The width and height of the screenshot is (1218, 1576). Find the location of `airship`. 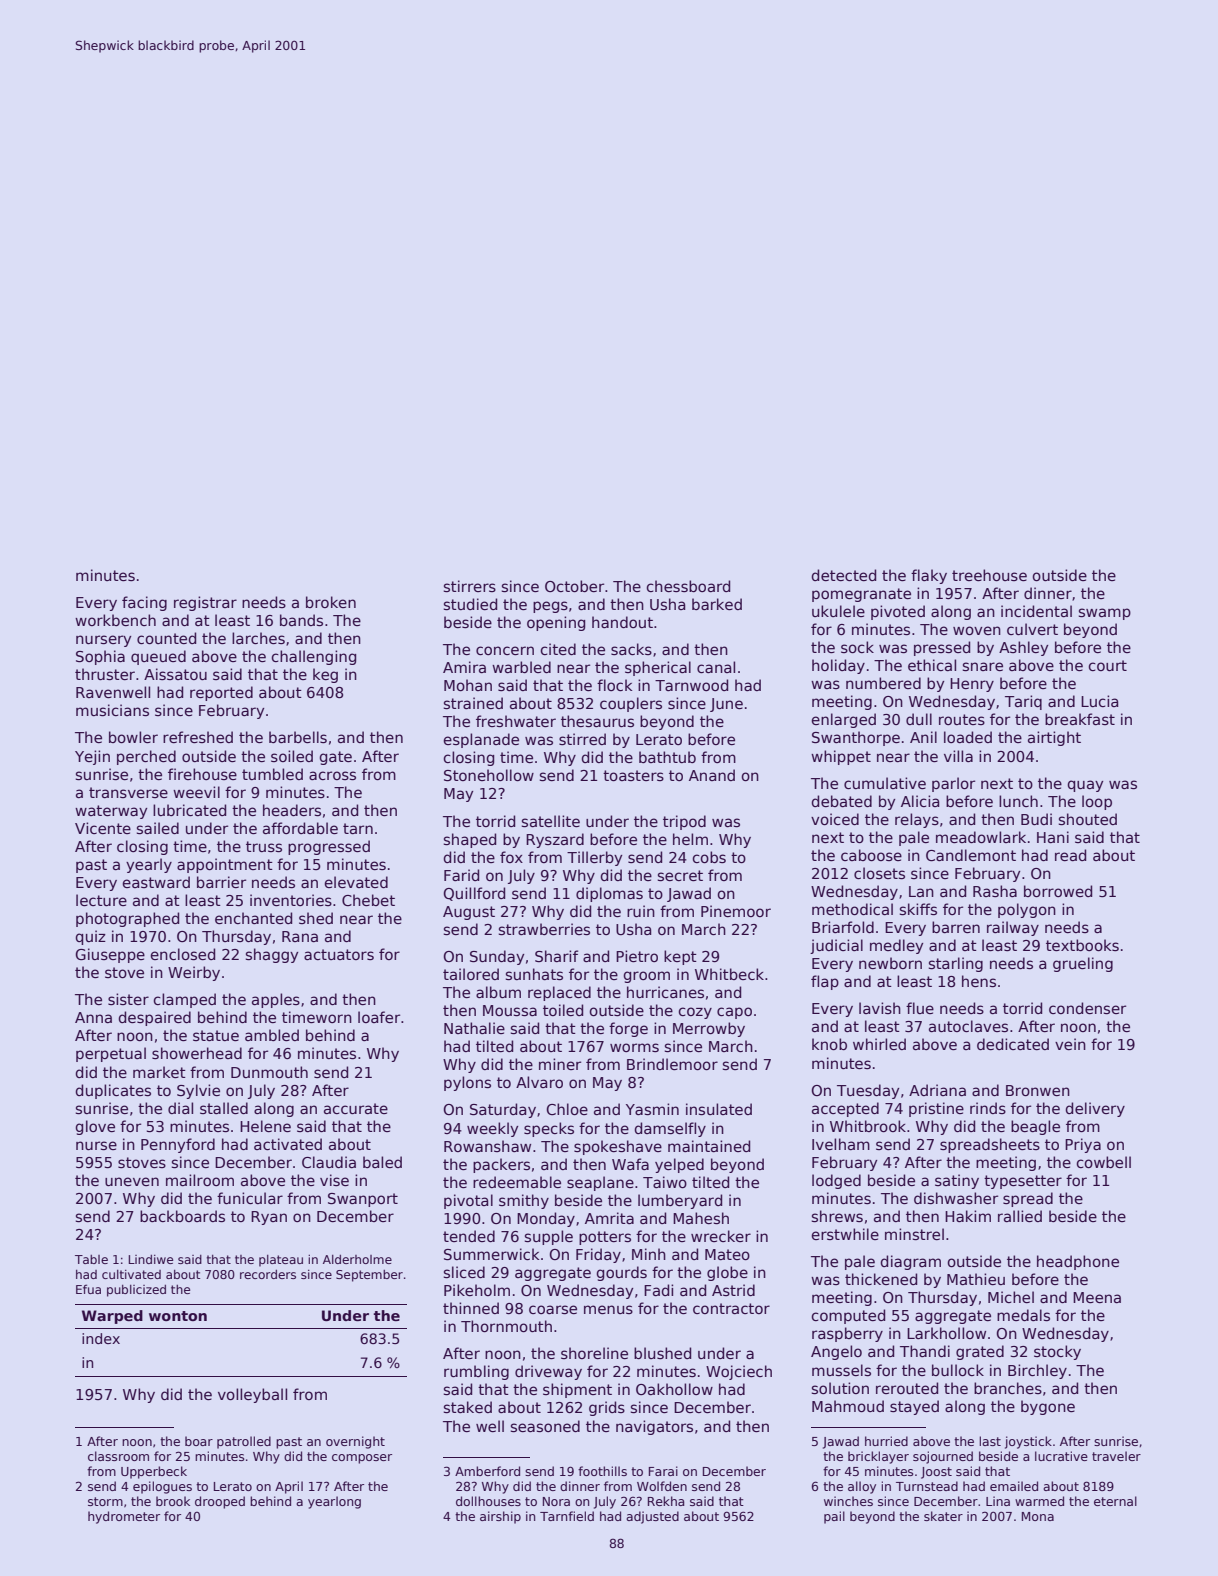

airship is located at coordinates (500, 1517).
